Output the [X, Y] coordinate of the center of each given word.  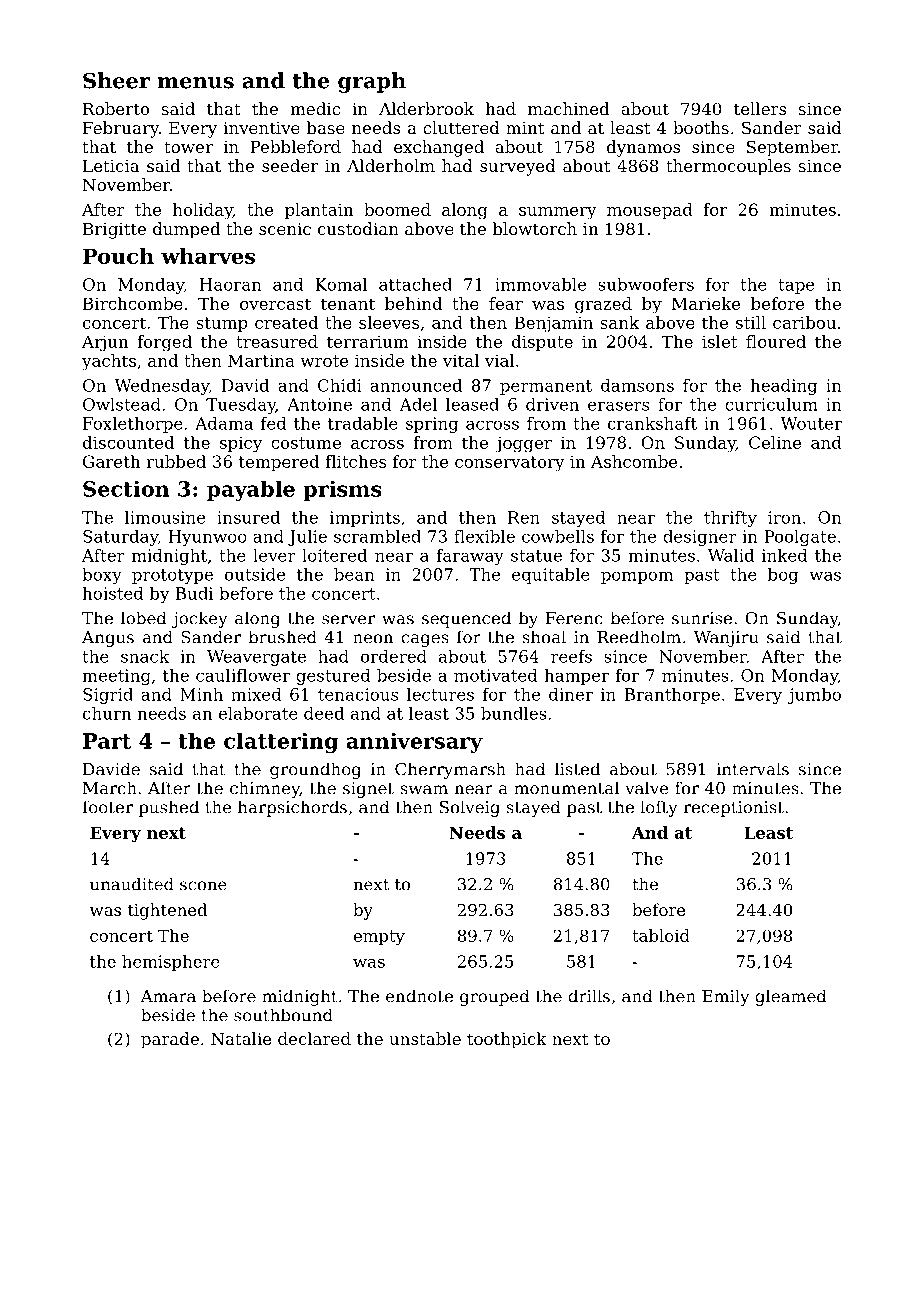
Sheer [116, 80]
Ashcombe [634, 461]
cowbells [558, 536]
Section [126, 489]
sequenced [466, 619]
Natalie [241, 1038]
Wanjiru [726, 639]
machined [568, 108]
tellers [760, 108]
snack [145, 656]
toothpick [507, 1040]
